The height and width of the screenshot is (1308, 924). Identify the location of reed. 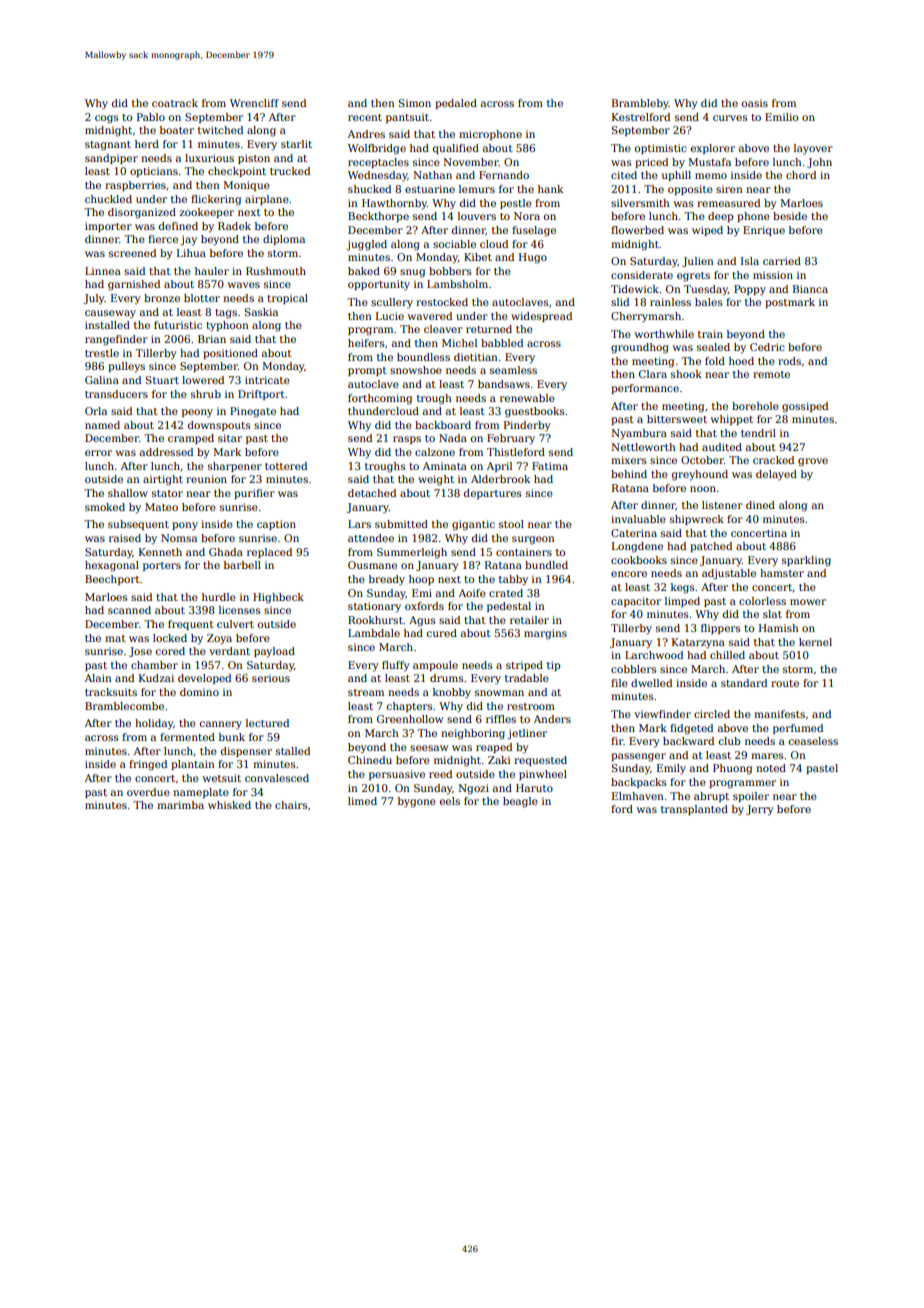
(440, 774).
